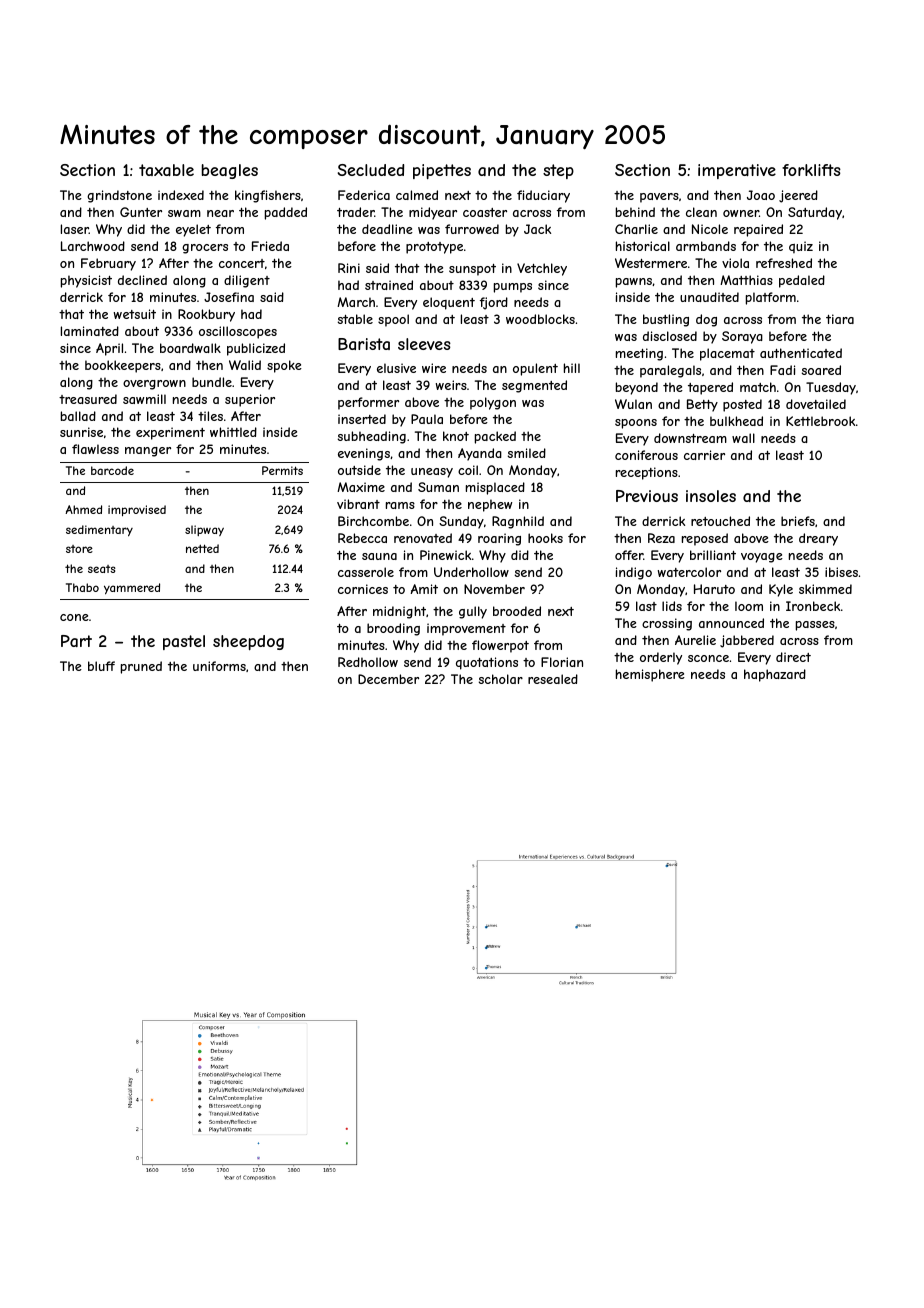  I want to click on uniforms, so click(219, 666).
